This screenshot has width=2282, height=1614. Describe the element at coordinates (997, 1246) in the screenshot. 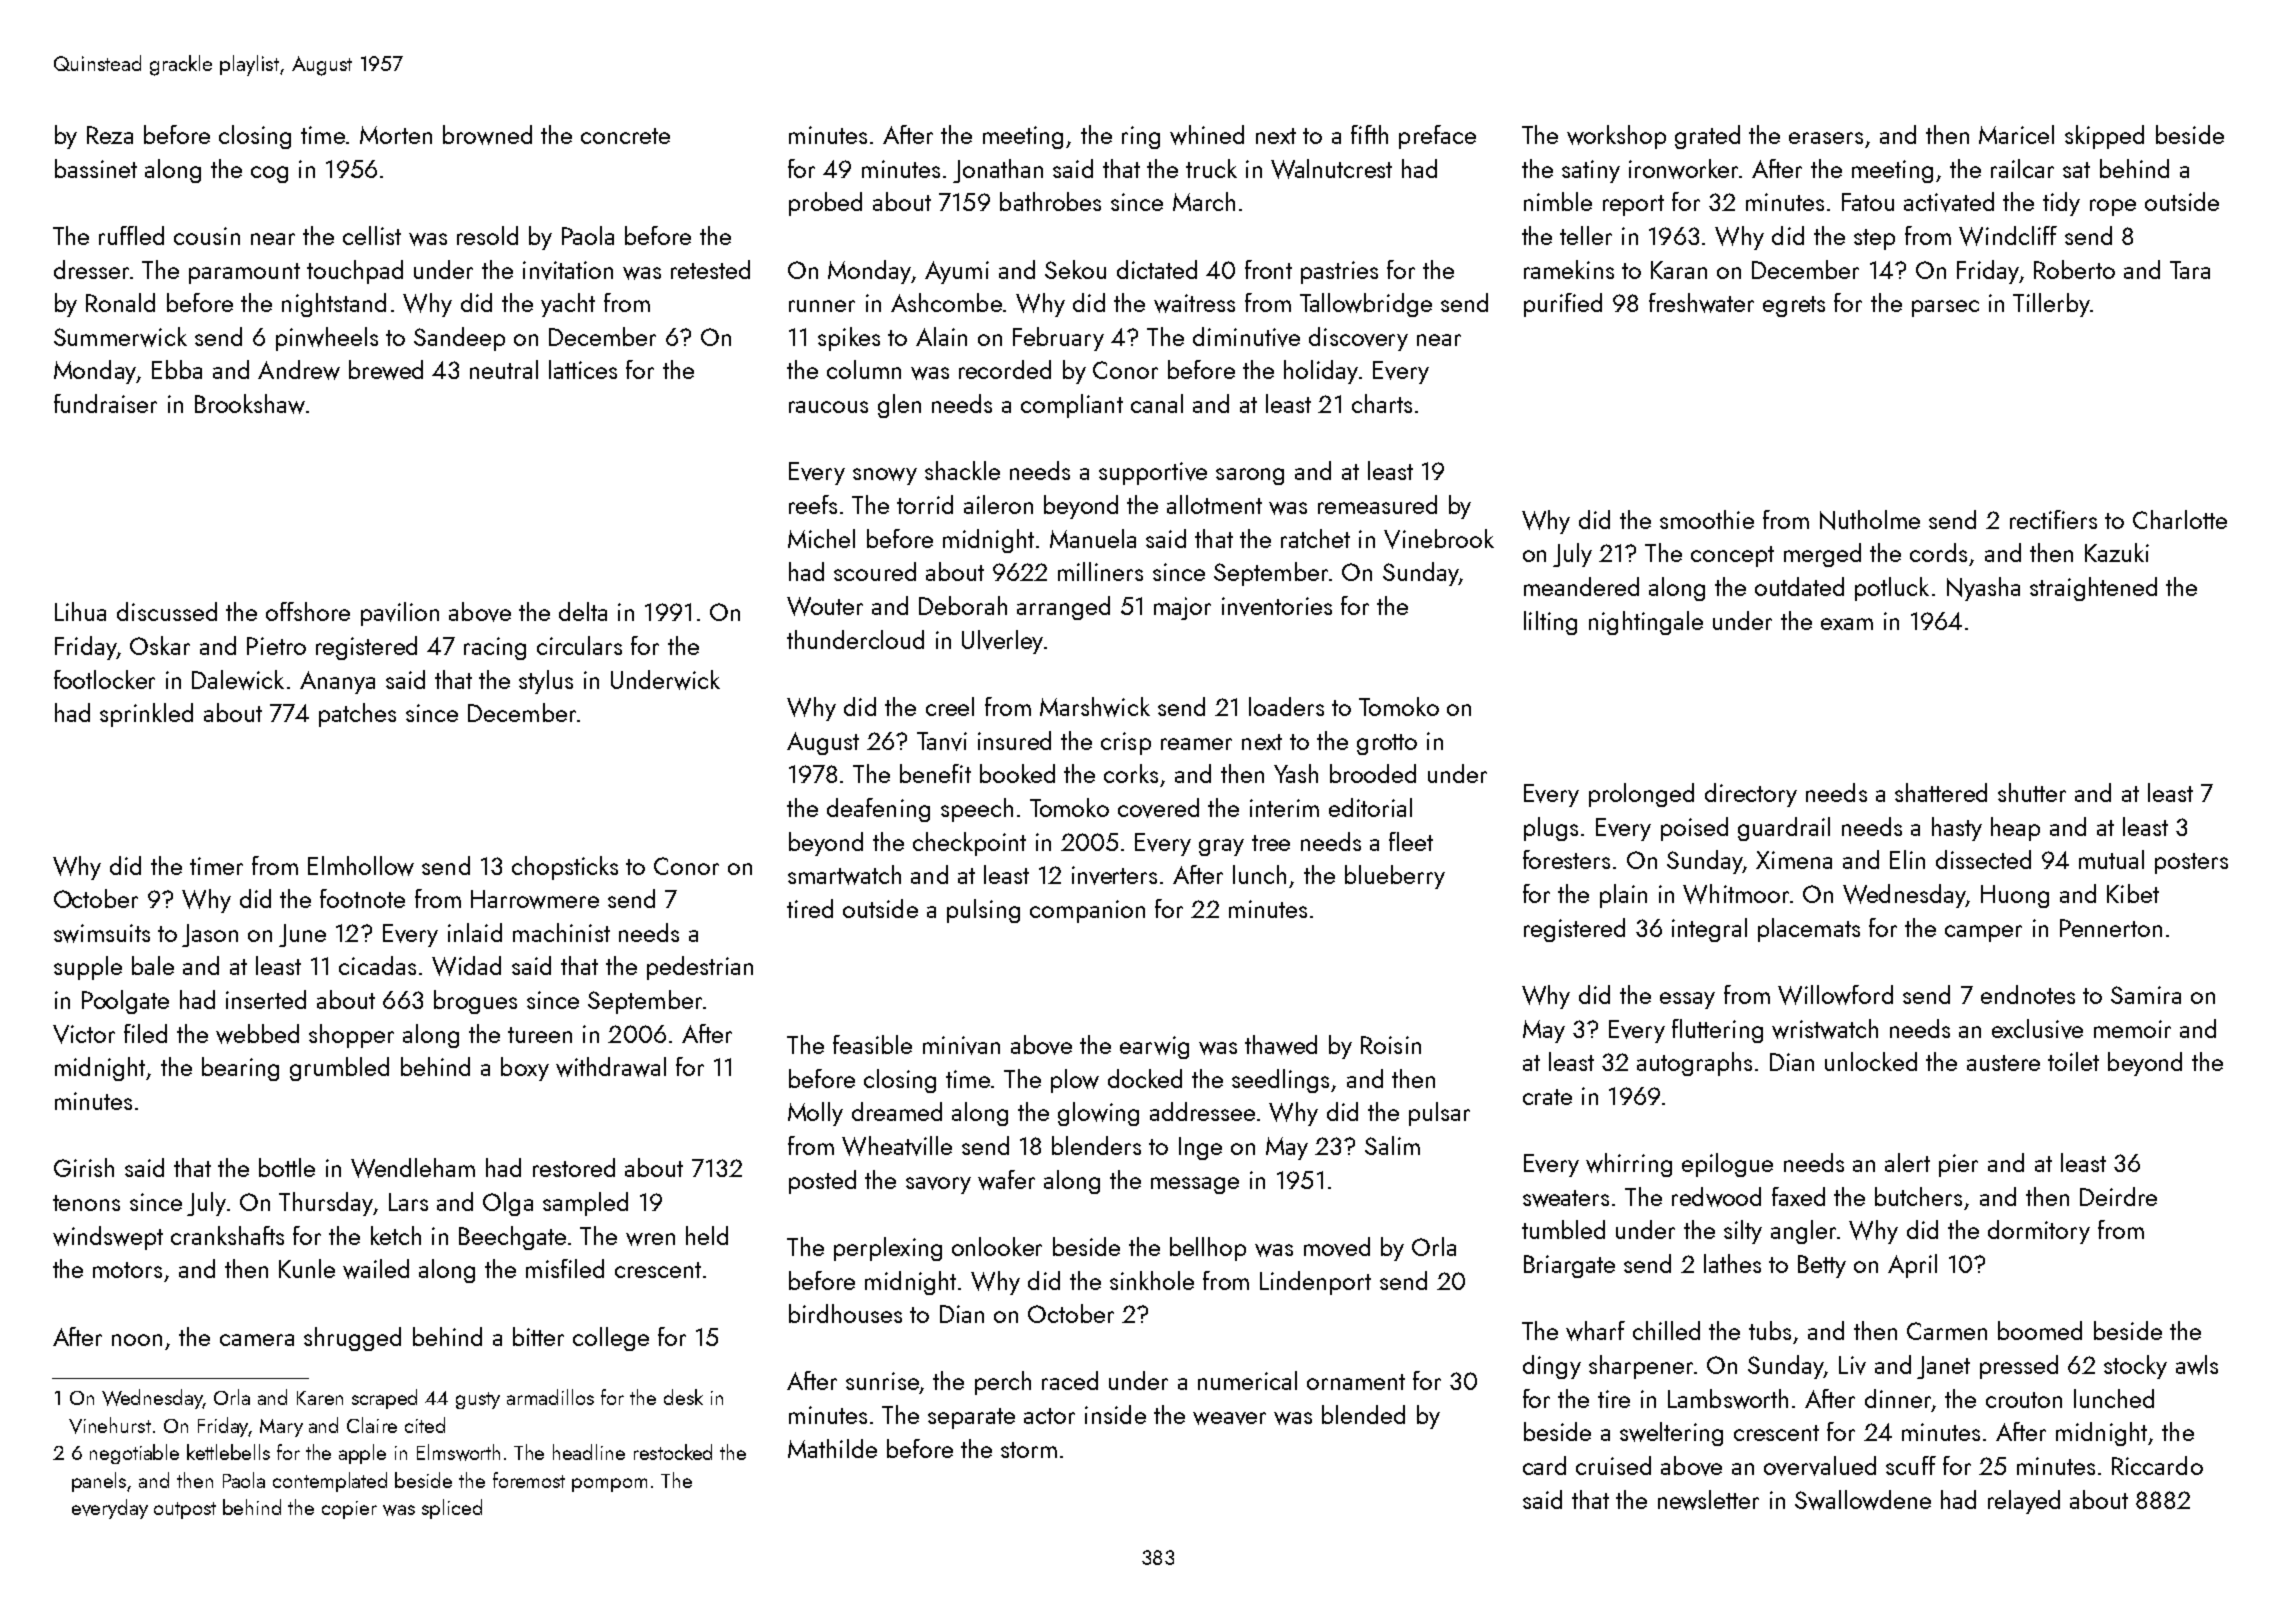

I see `onlooker` at that location.
